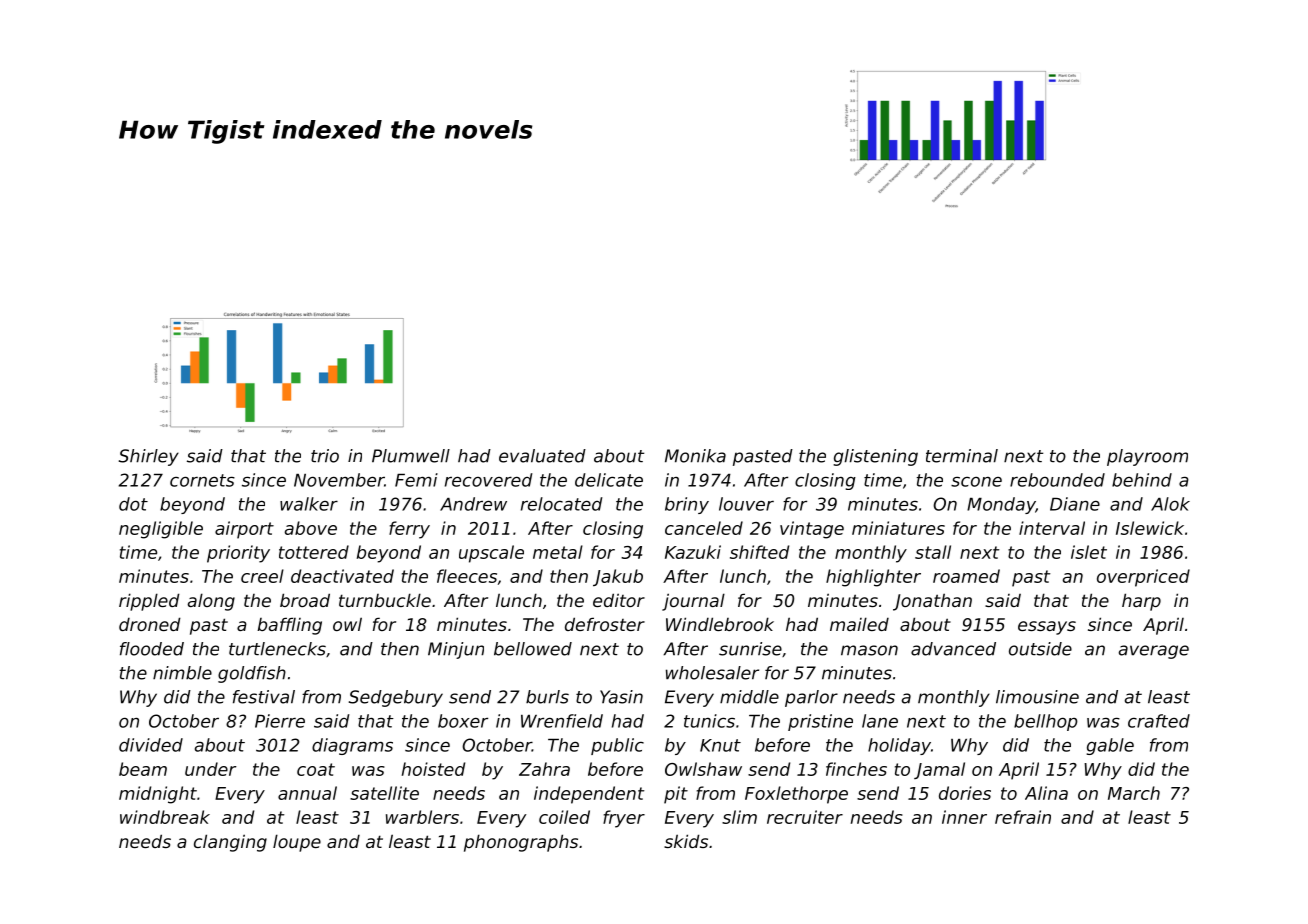 Image resolution: width=1308 pixels, height=924 pixels. What do you see at coordinates (264, 697) in the page?
I see `festival` at bounding box center [264, 697].
